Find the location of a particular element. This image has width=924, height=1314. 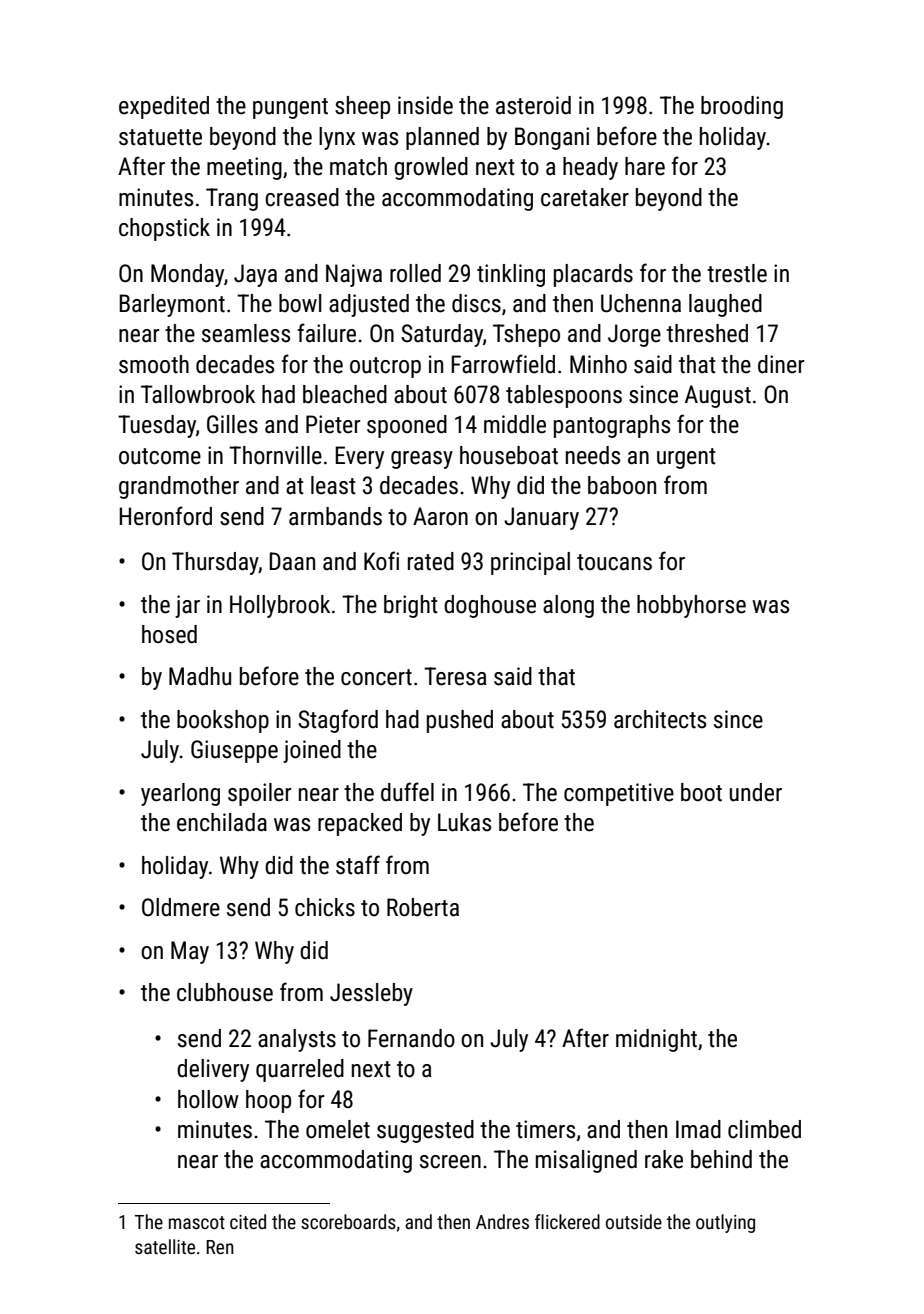

asteroid is located at coordinates (533, 105).
